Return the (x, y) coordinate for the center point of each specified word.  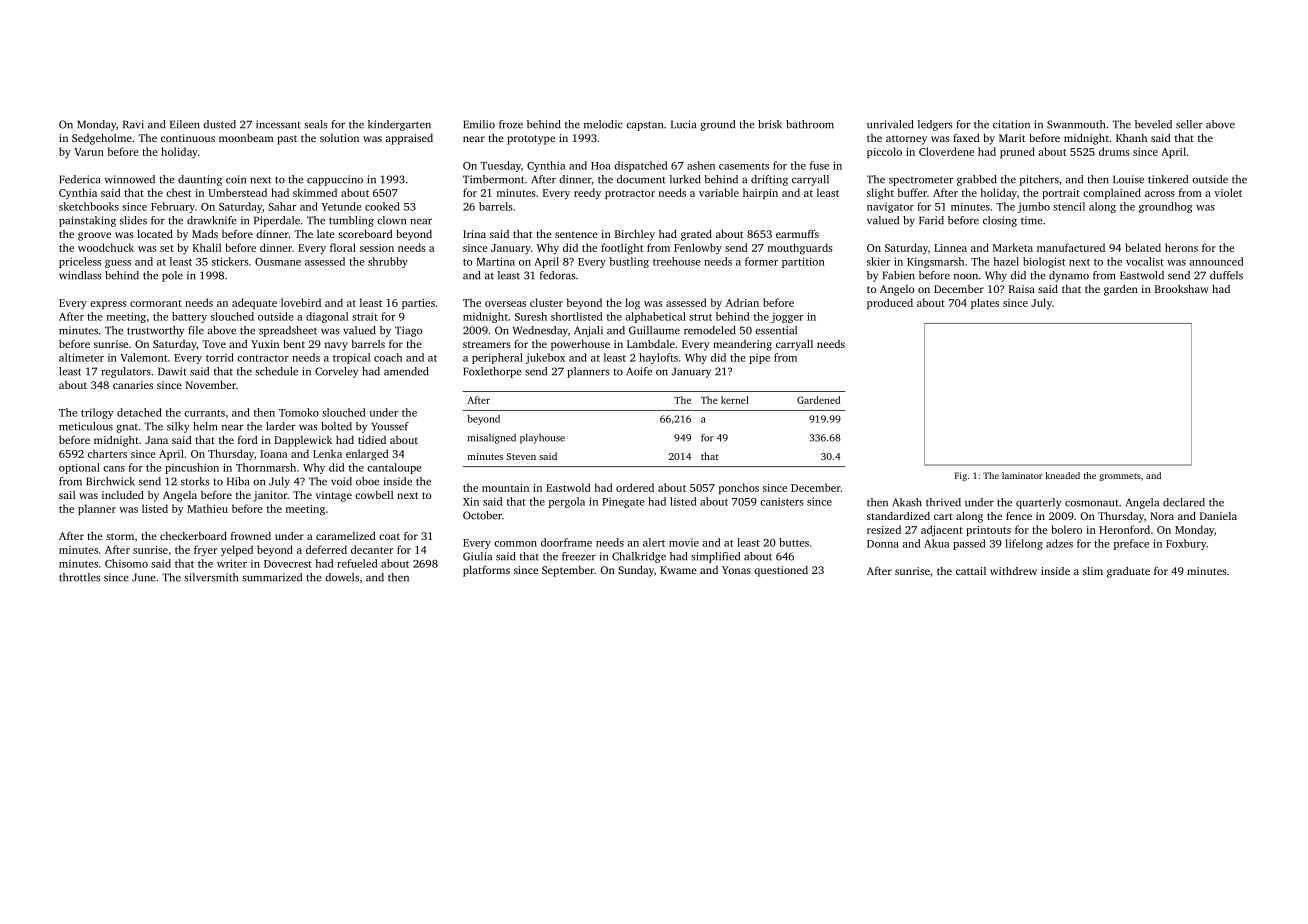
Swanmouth (1076, 124)
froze (511, 124)
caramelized (346, 536)
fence (1019, 516)
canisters (781, 501)
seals (316, 124)
